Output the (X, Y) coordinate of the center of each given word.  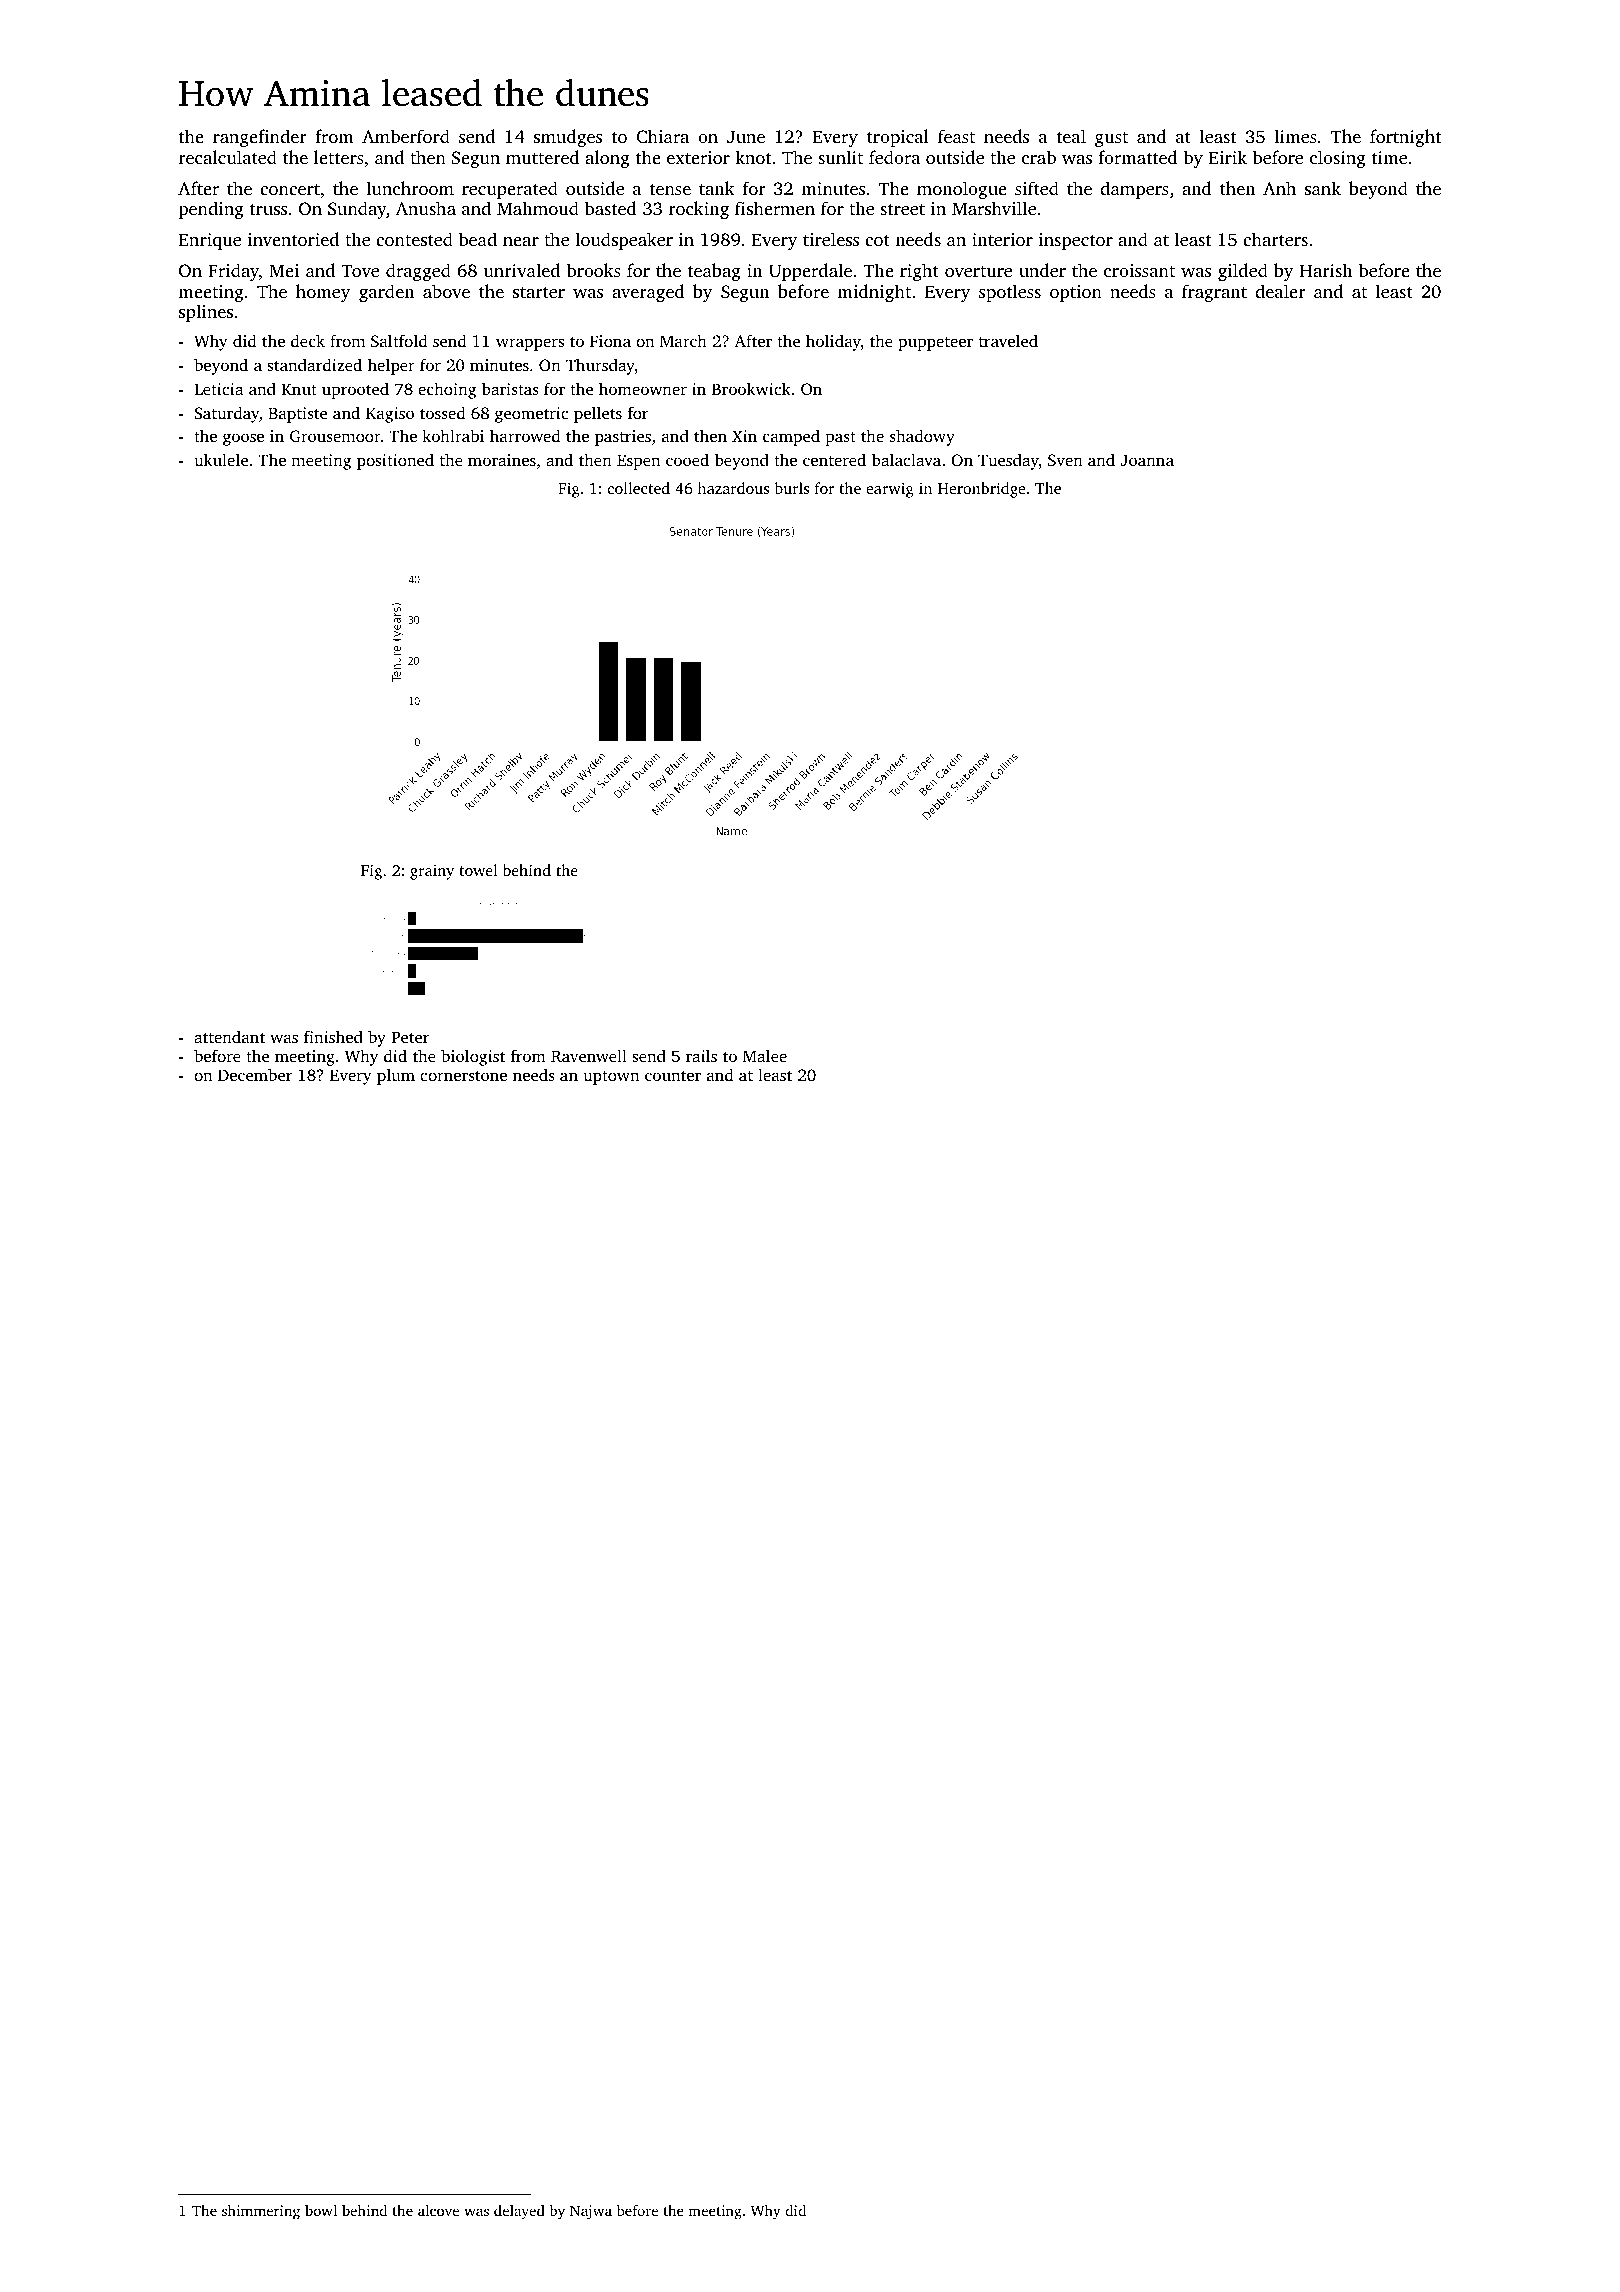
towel (478, 870)
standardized (314, 364)
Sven (1065, 460)
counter (673, 1076)
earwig (889, 490)
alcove (438, 2210)
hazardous (733, 488)
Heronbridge (981, 490)
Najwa (591, 2212)
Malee (765, 1055)
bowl (321, 2210)
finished (333, 1036)
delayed (519, 2212)
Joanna (1147, 460)
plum (396, 1076)
